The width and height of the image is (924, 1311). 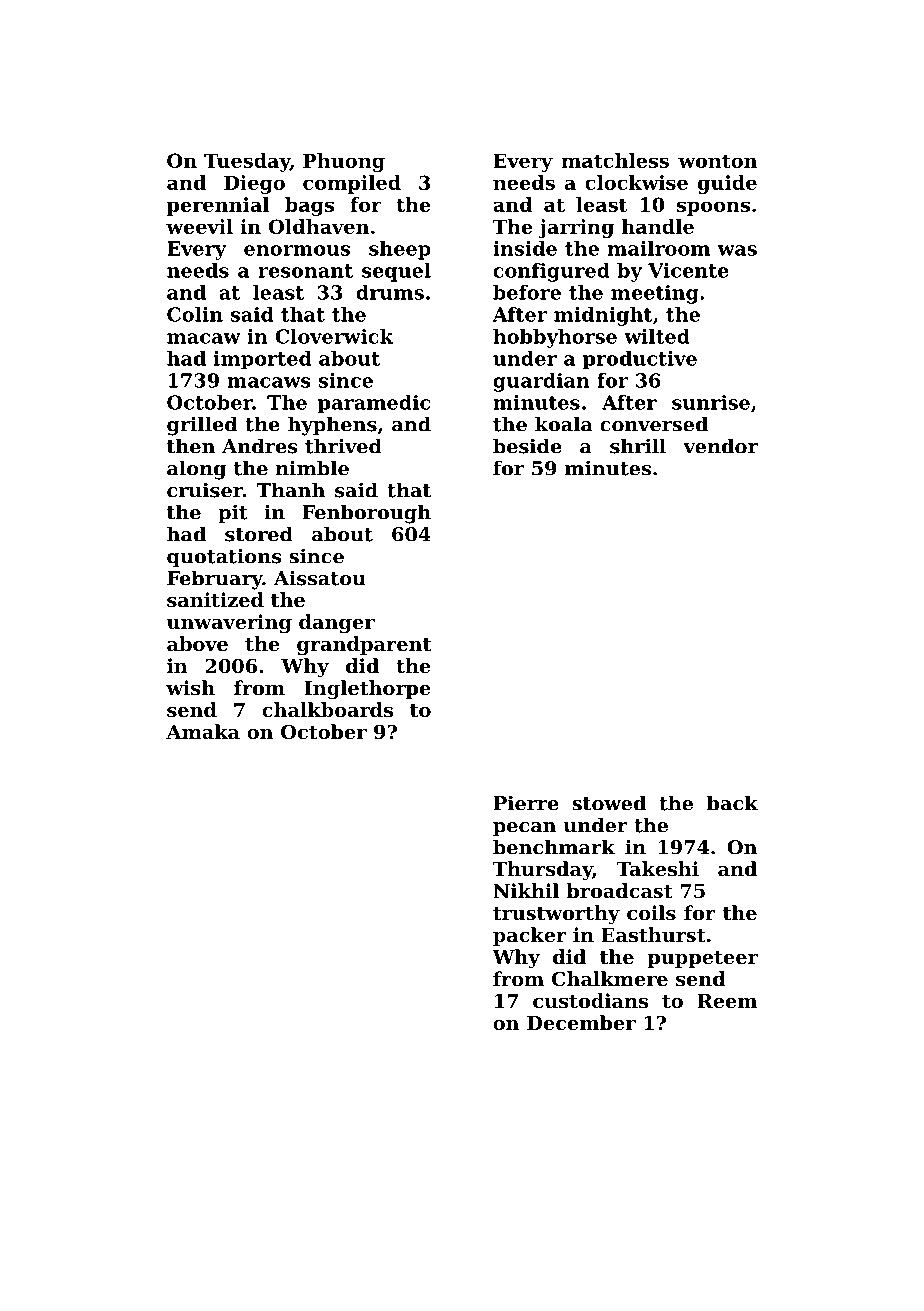 I want to click on stowed, so click(x=609, y=803).
